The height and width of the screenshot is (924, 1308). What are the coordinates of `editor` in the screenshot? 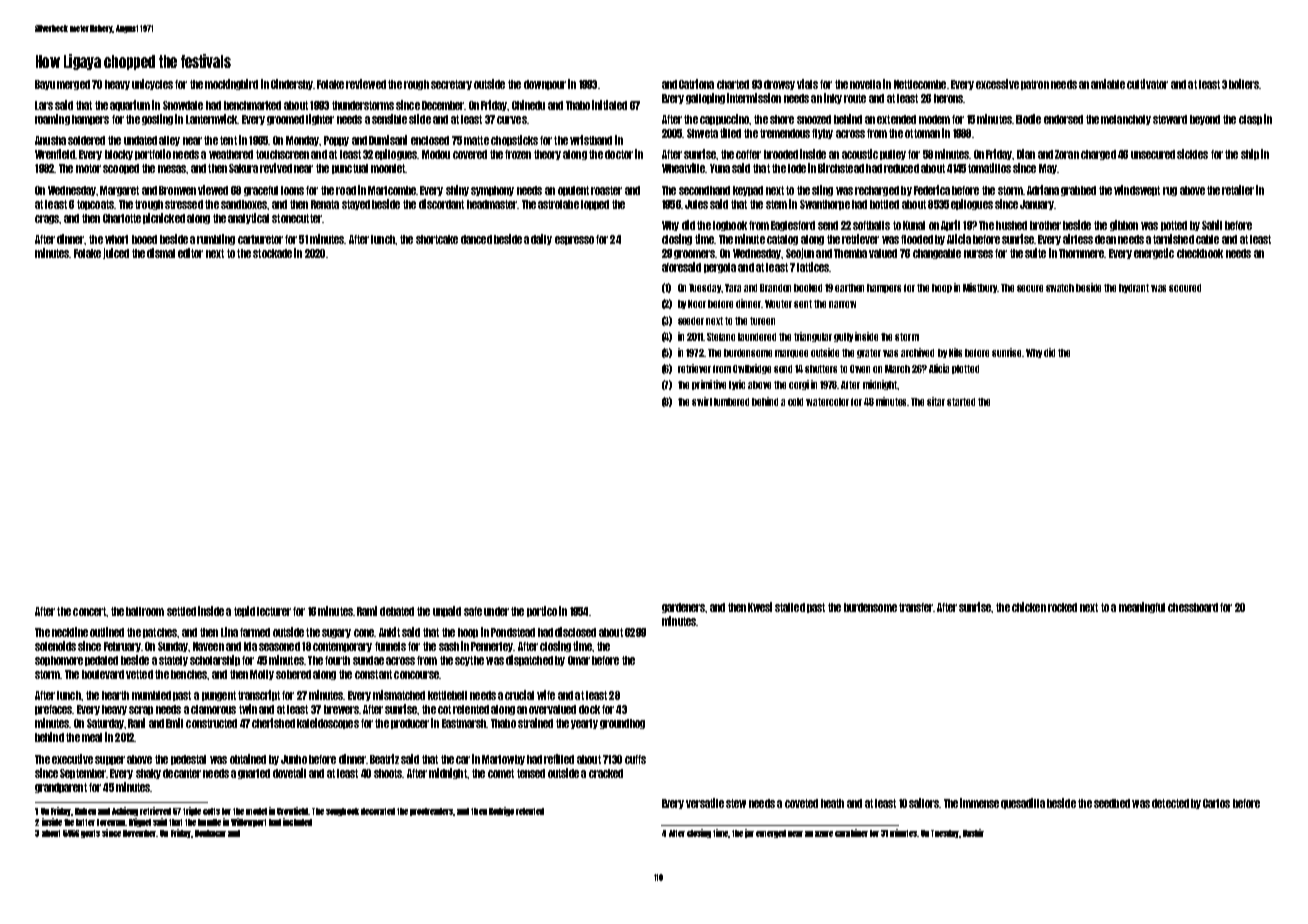 It's located at (190, 253).
